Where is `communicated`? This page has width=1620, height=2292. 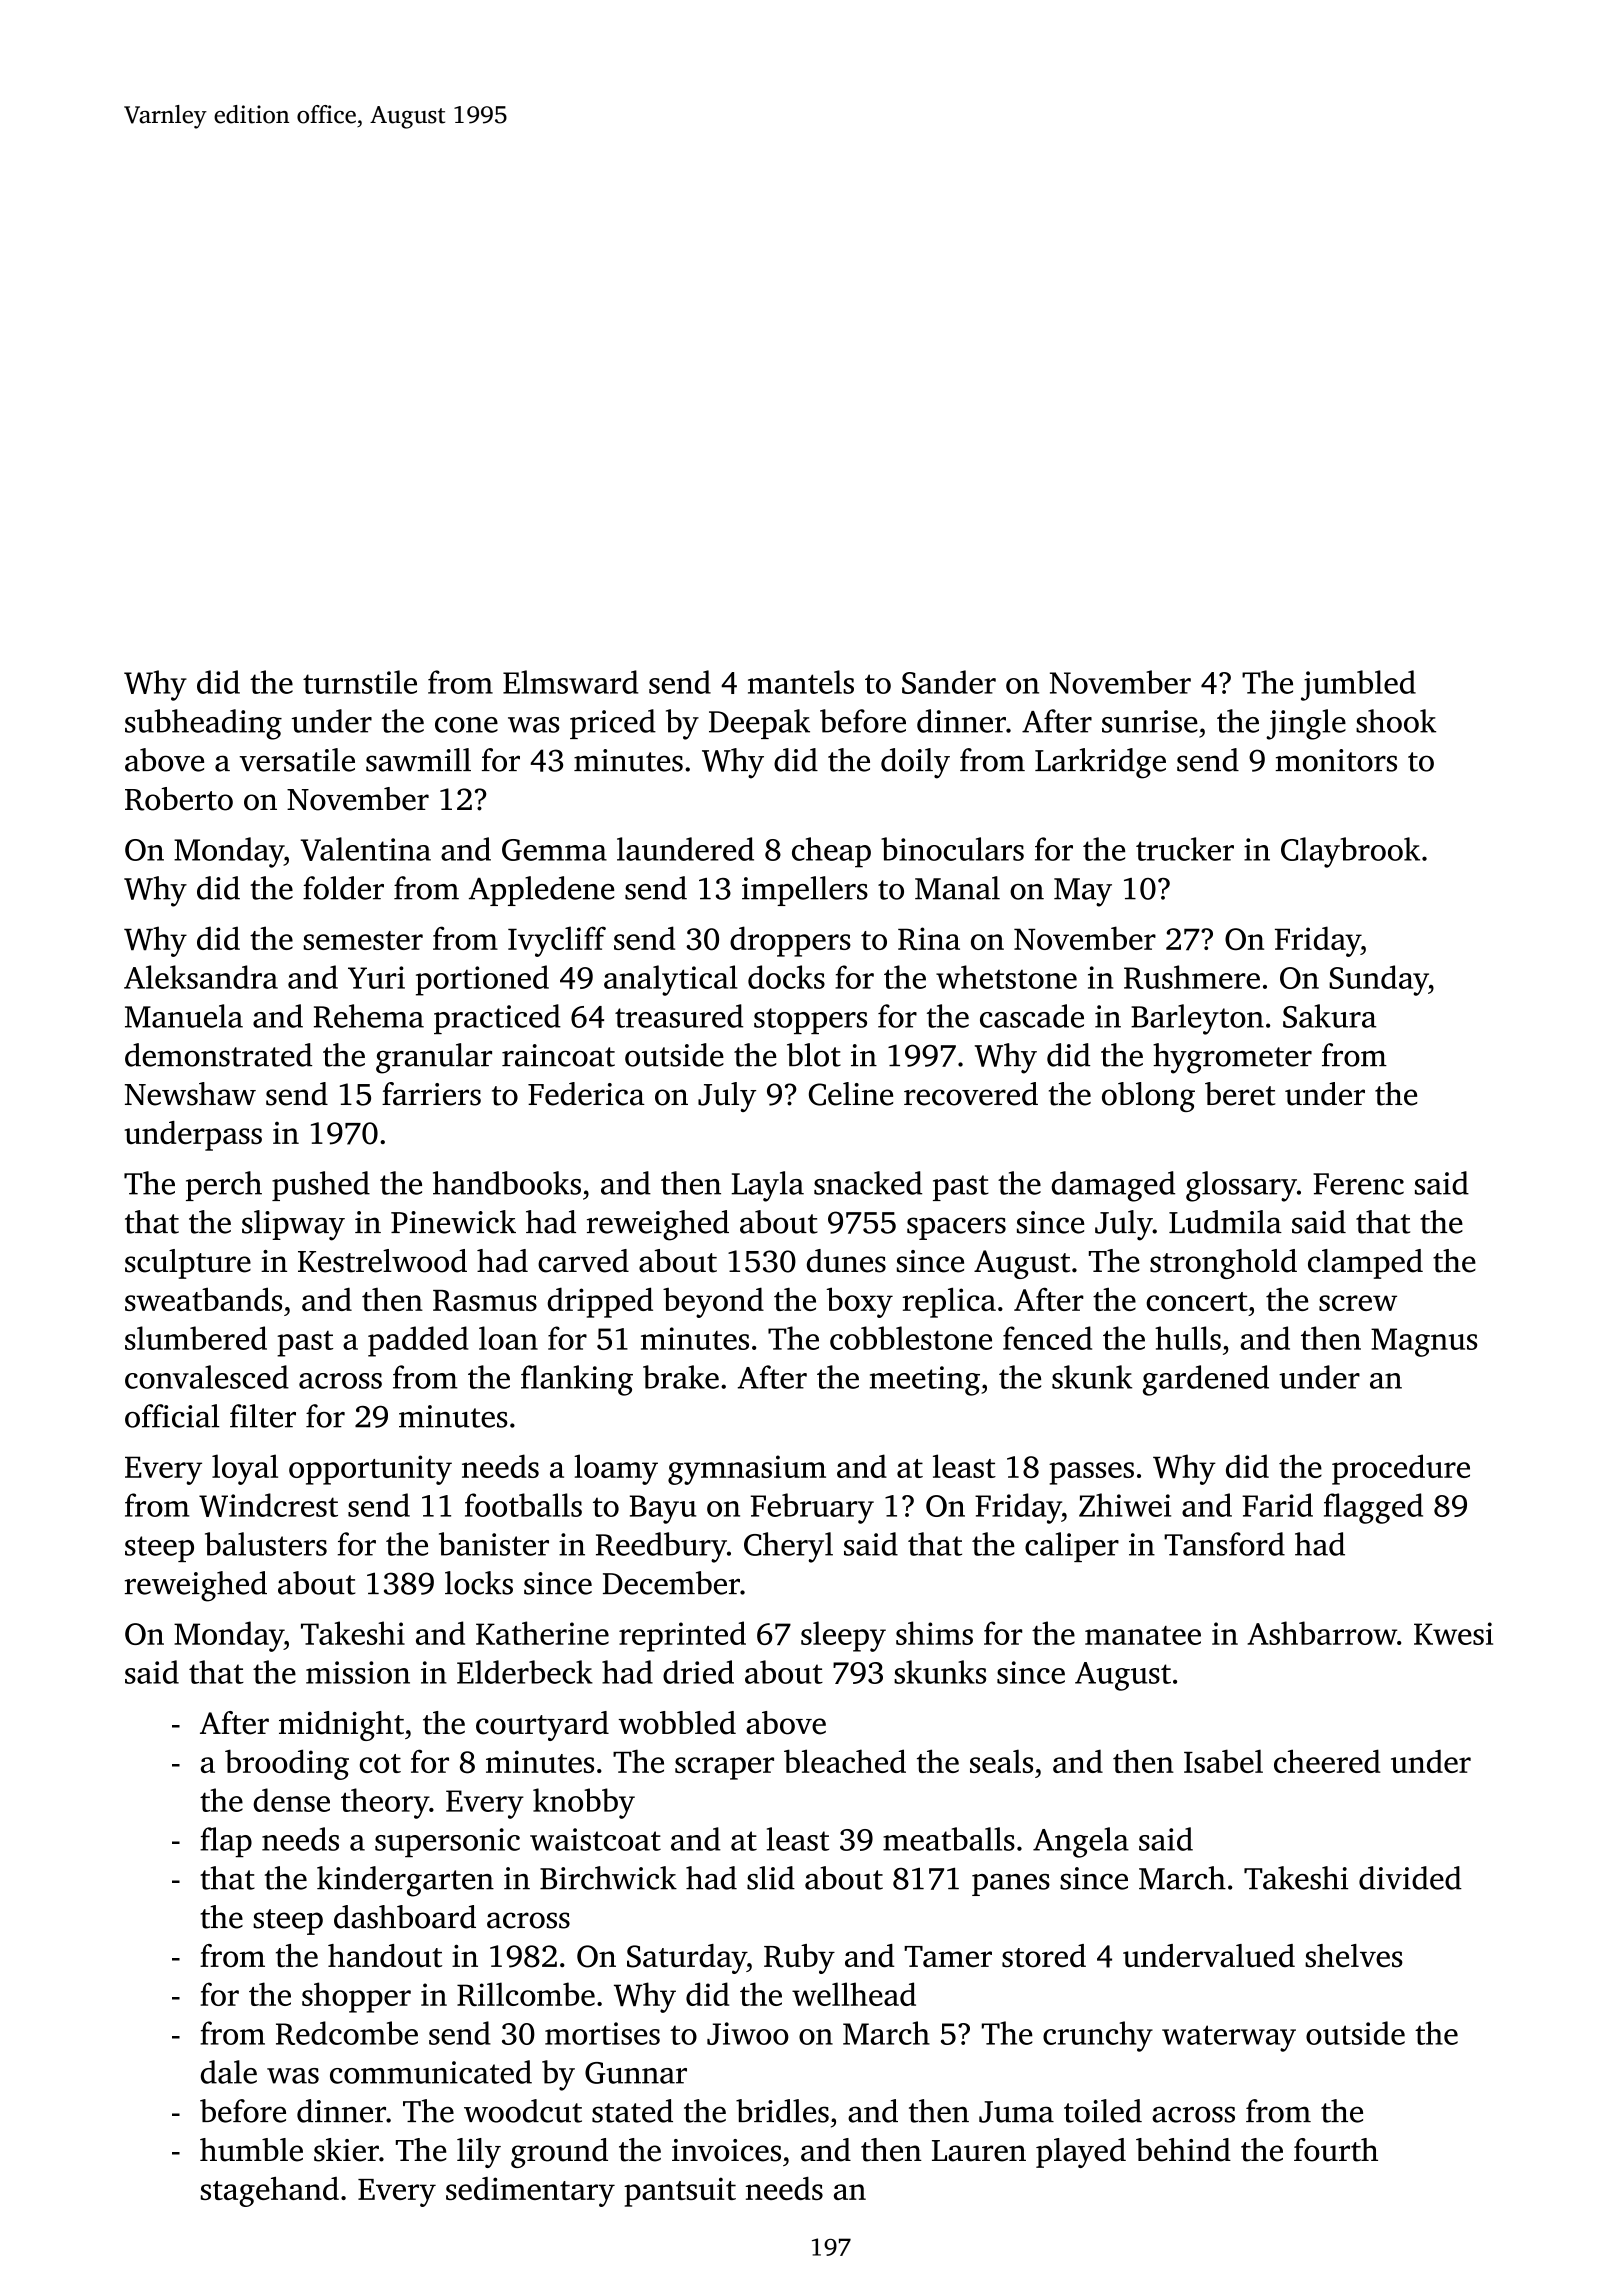 communicated is located at coordinates (431, 2072).
